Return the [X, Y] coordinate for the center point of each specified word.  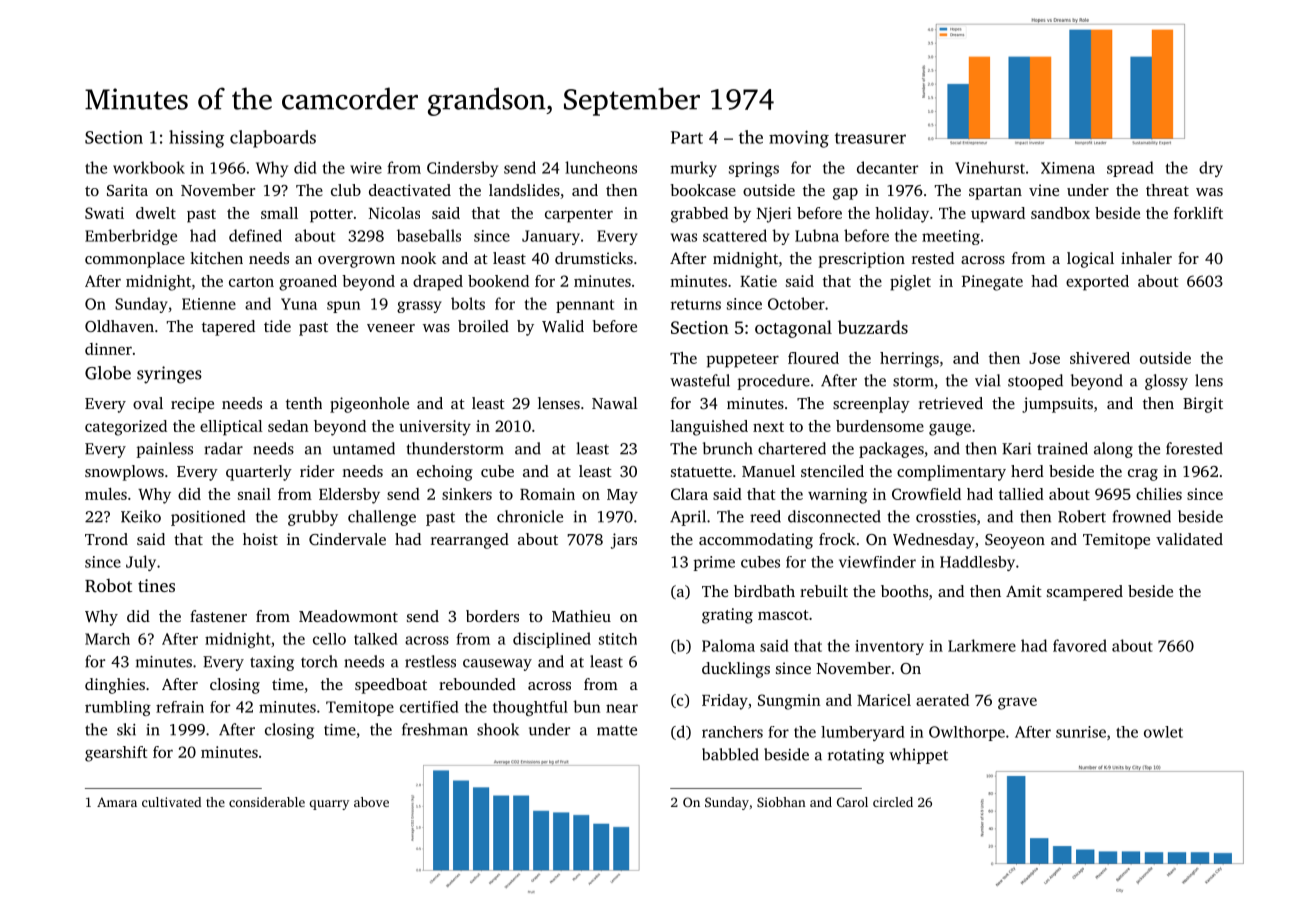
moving [799, 139]
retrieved [951, 403]
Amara [117, 802]
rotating [856, 756]
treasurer [870, 138]
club [346, 190]
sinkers [467, 494]
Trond [106, 539]
